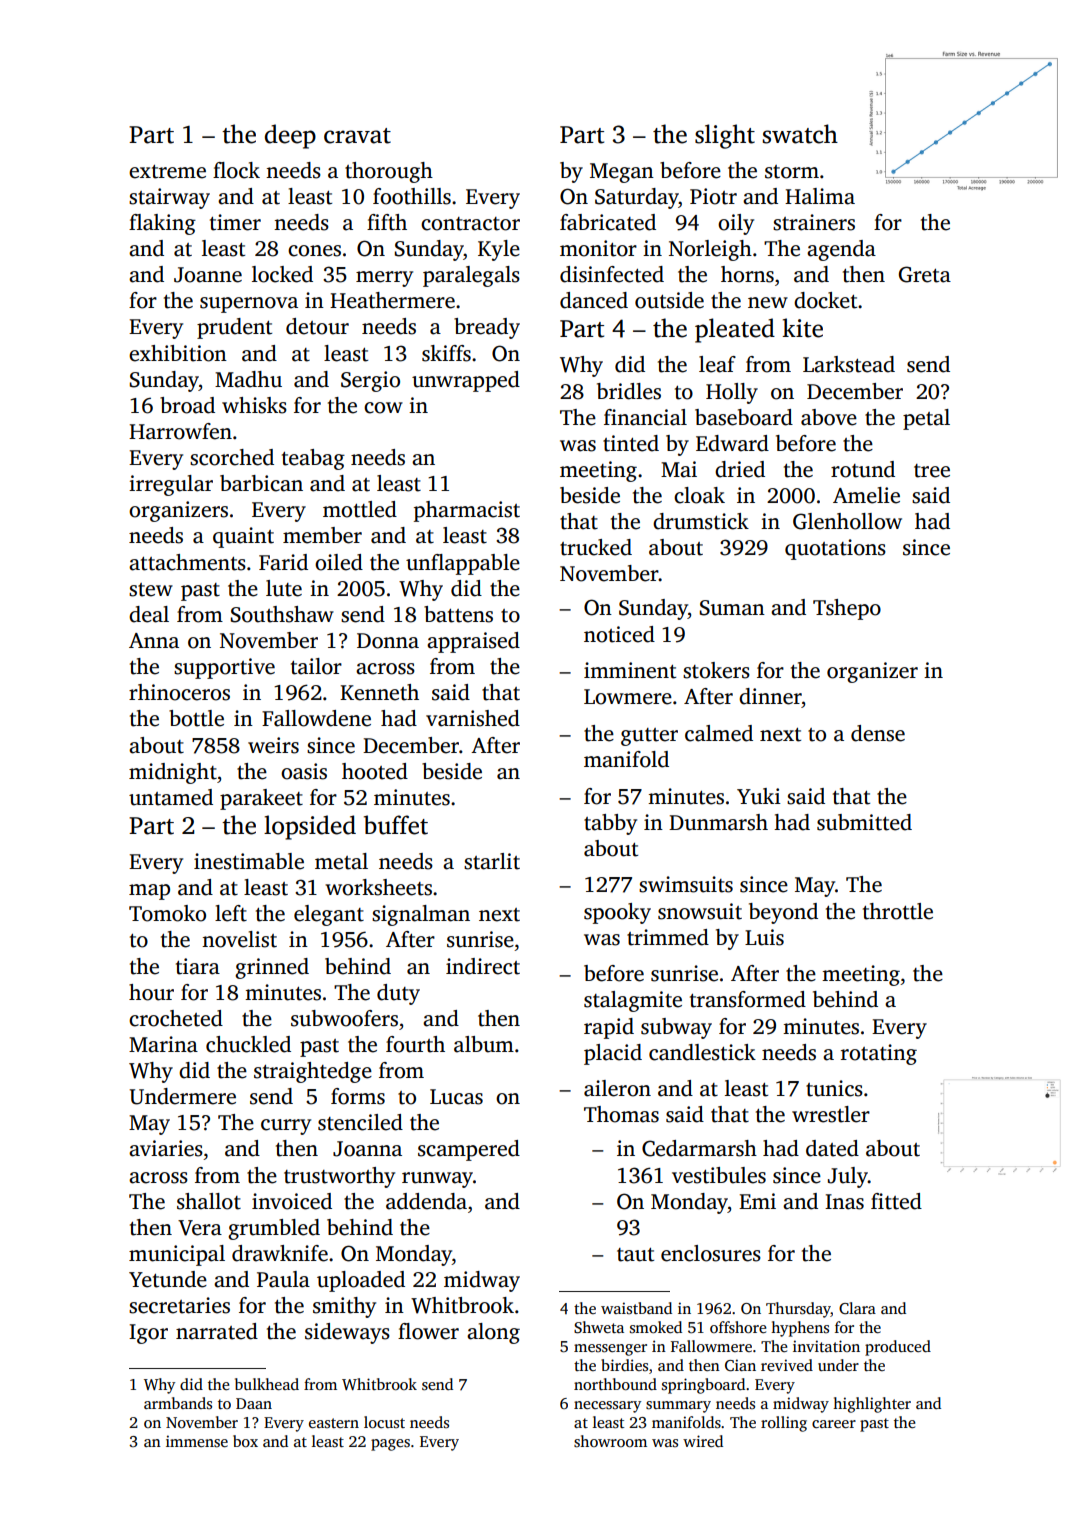 The image size is (1080, 1528). What do you see at coordinates (668, 937) in the document?
I see `trimmed` at bounding box center [668, 937].
